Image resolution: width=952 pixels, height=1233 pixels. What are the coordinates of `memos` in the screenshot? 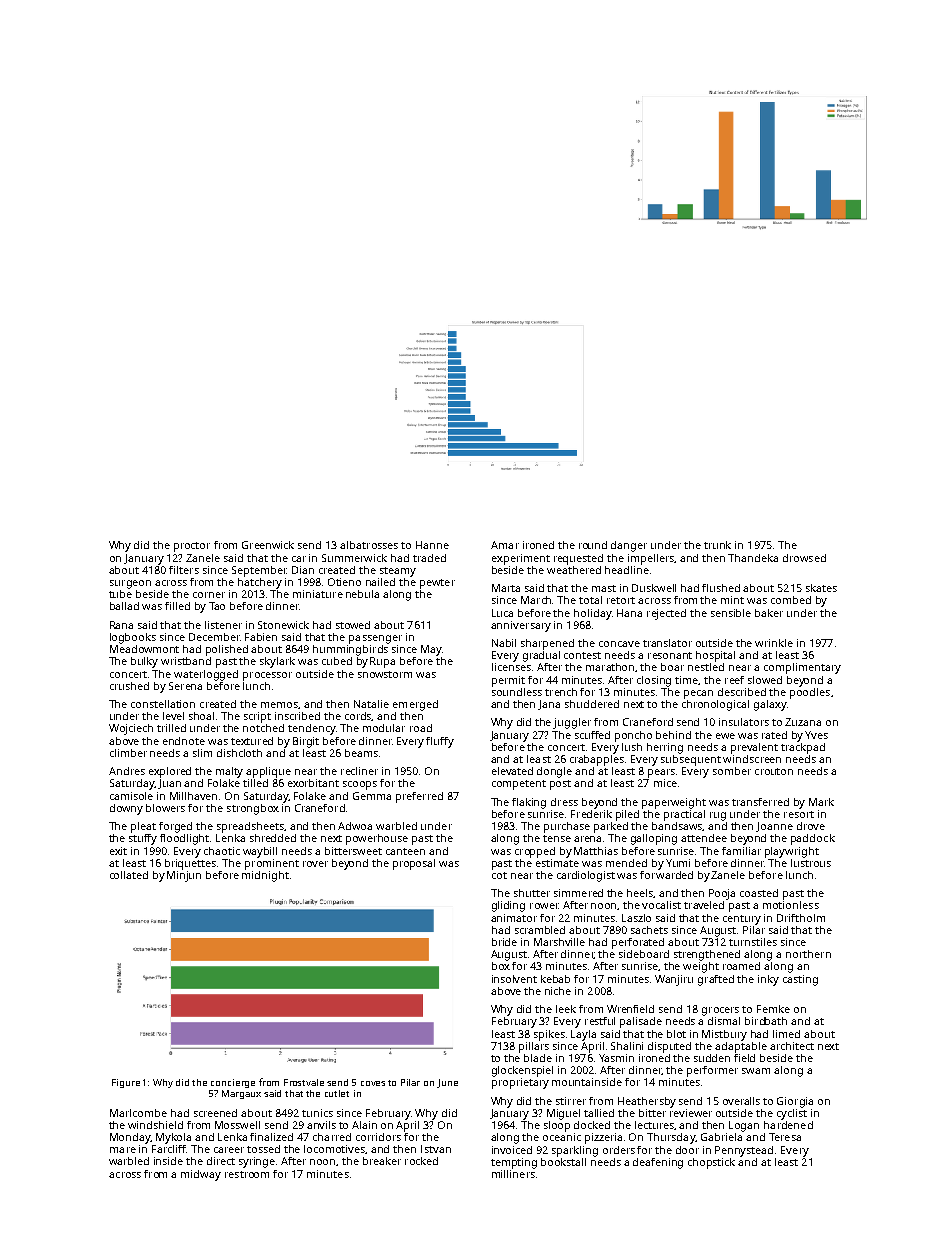 It's located at (280, 705).
